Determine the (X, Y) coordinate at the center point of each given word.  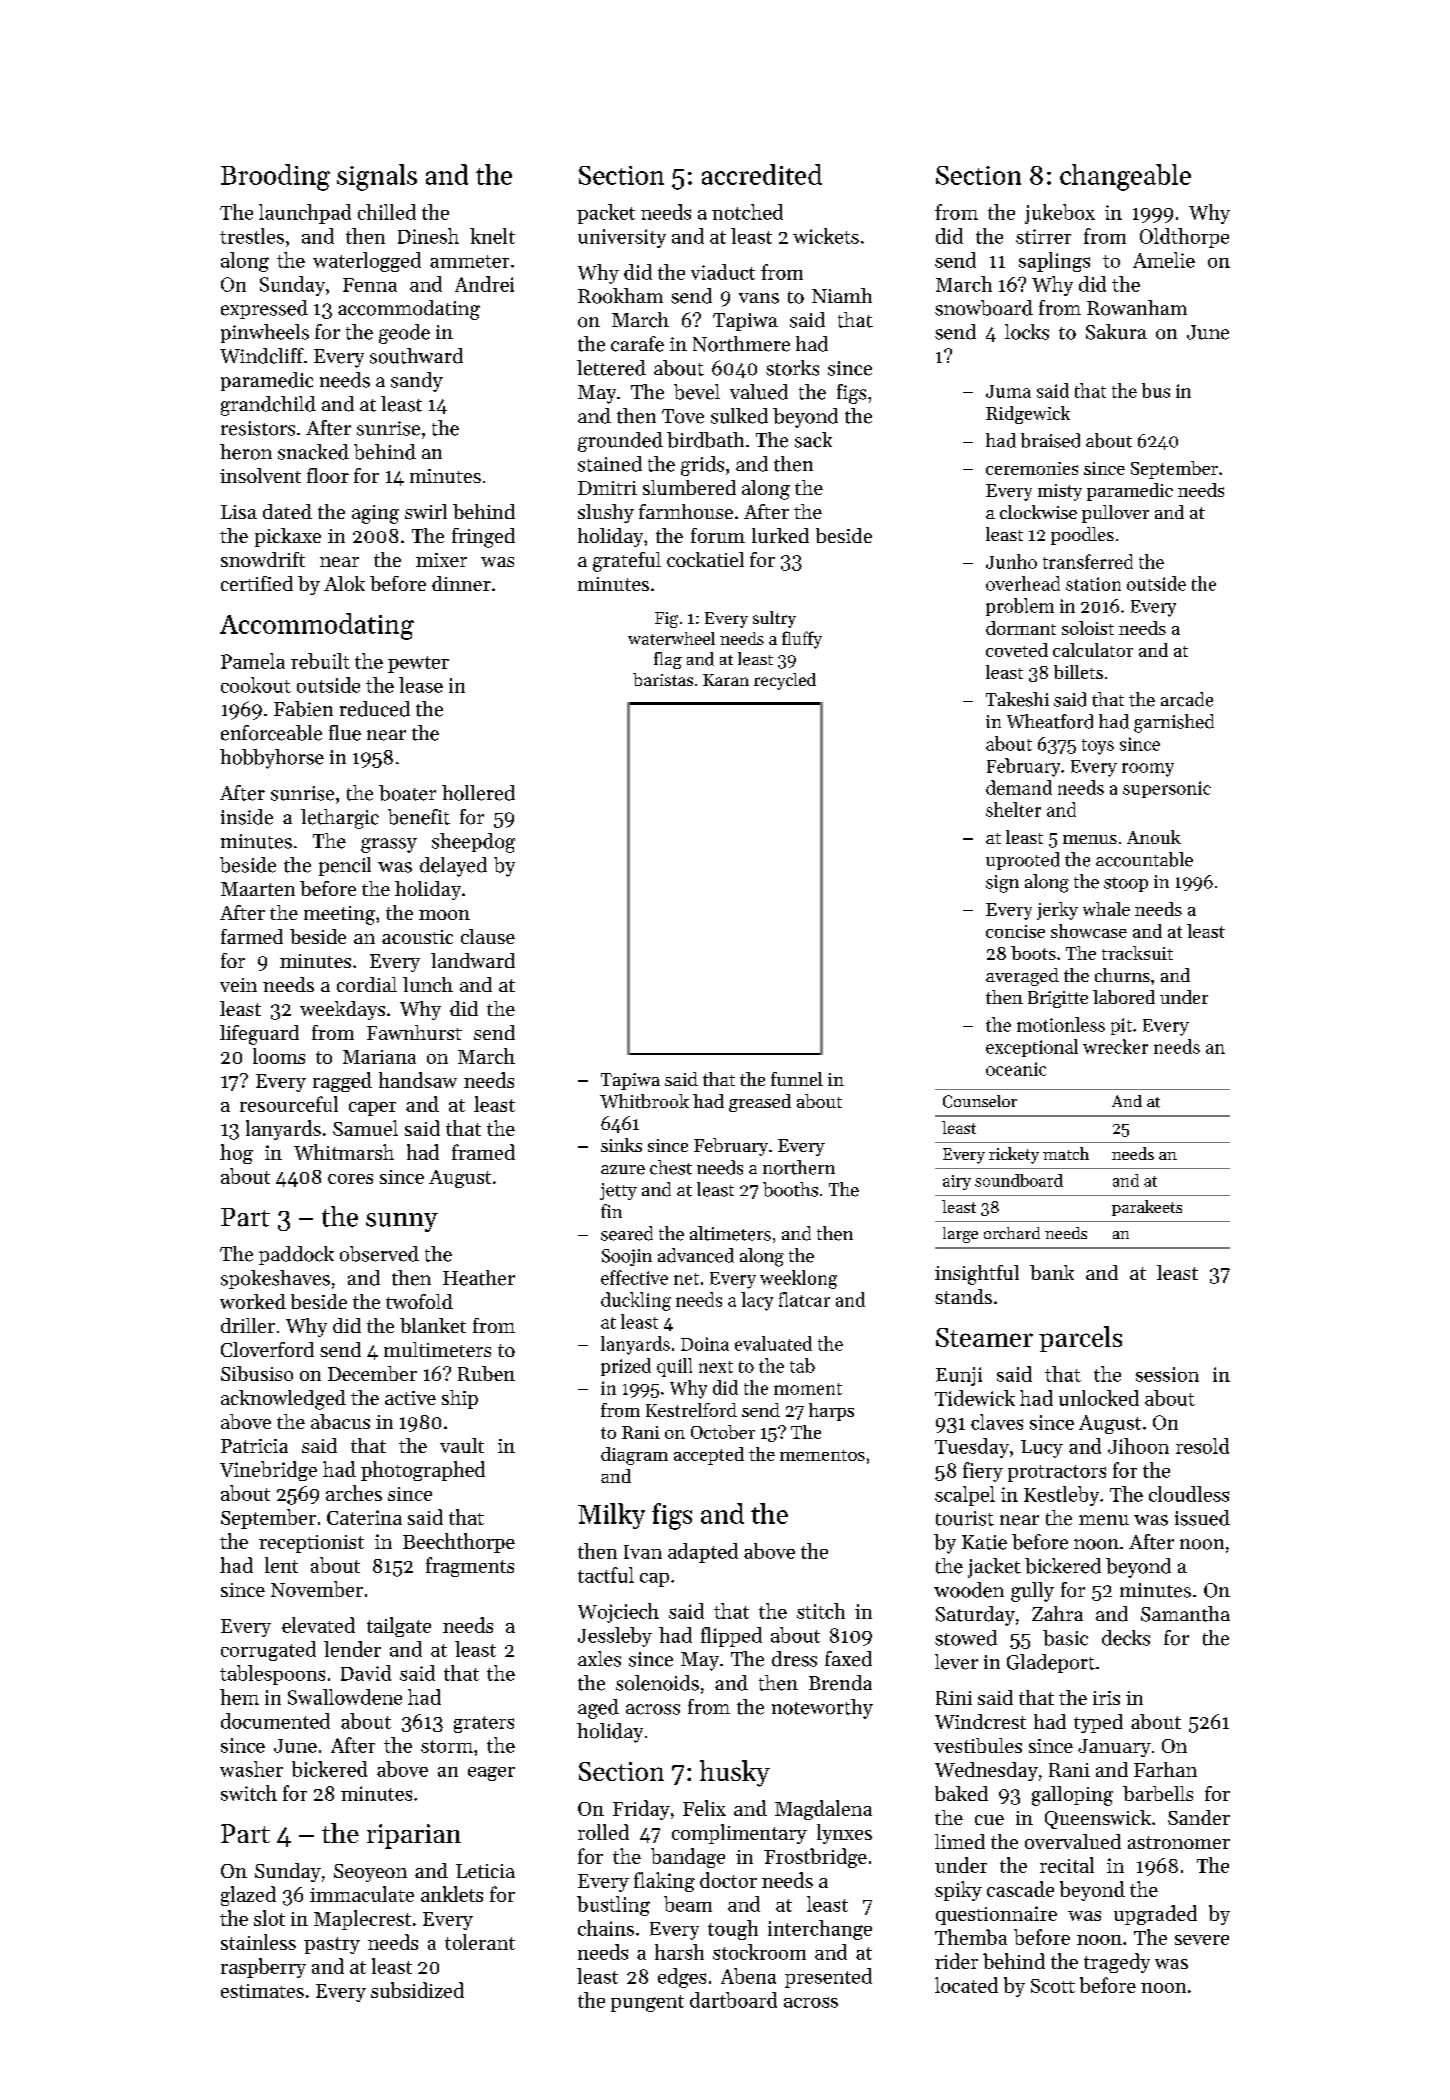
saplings (1054, 262)
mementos (822, 1455)
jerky (1057, 911)
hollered (478, 793)
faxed (848, 1659)
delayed (453, 867)
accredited (762, 174)
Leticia (485, 1871)
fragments (470, 1567)
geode (404, 334)
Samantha (1185, 1614)
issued (1202, 1518)
